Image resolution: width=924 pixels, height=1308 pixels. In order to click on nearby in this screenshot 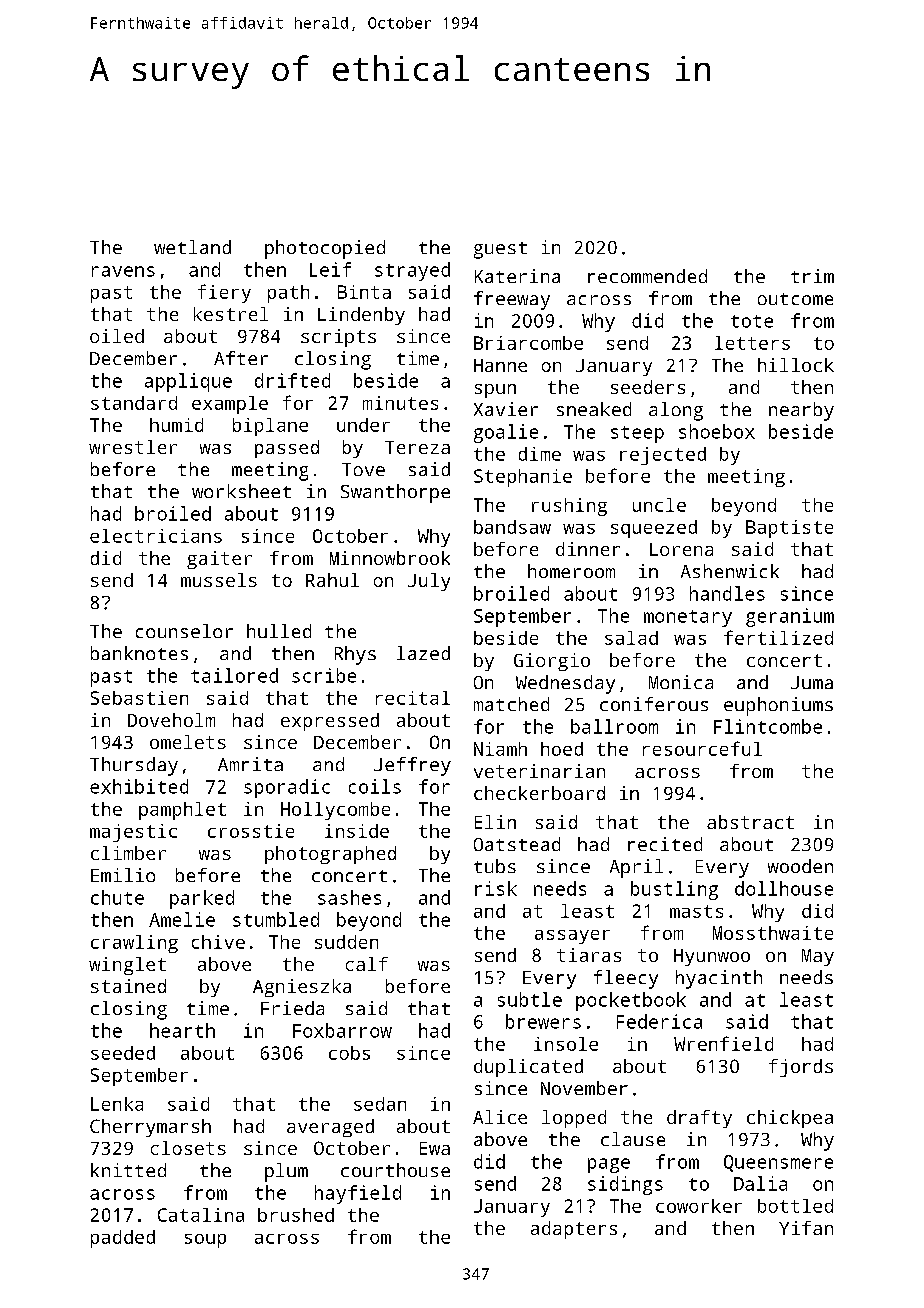, I will do `click(801, 411)`.
